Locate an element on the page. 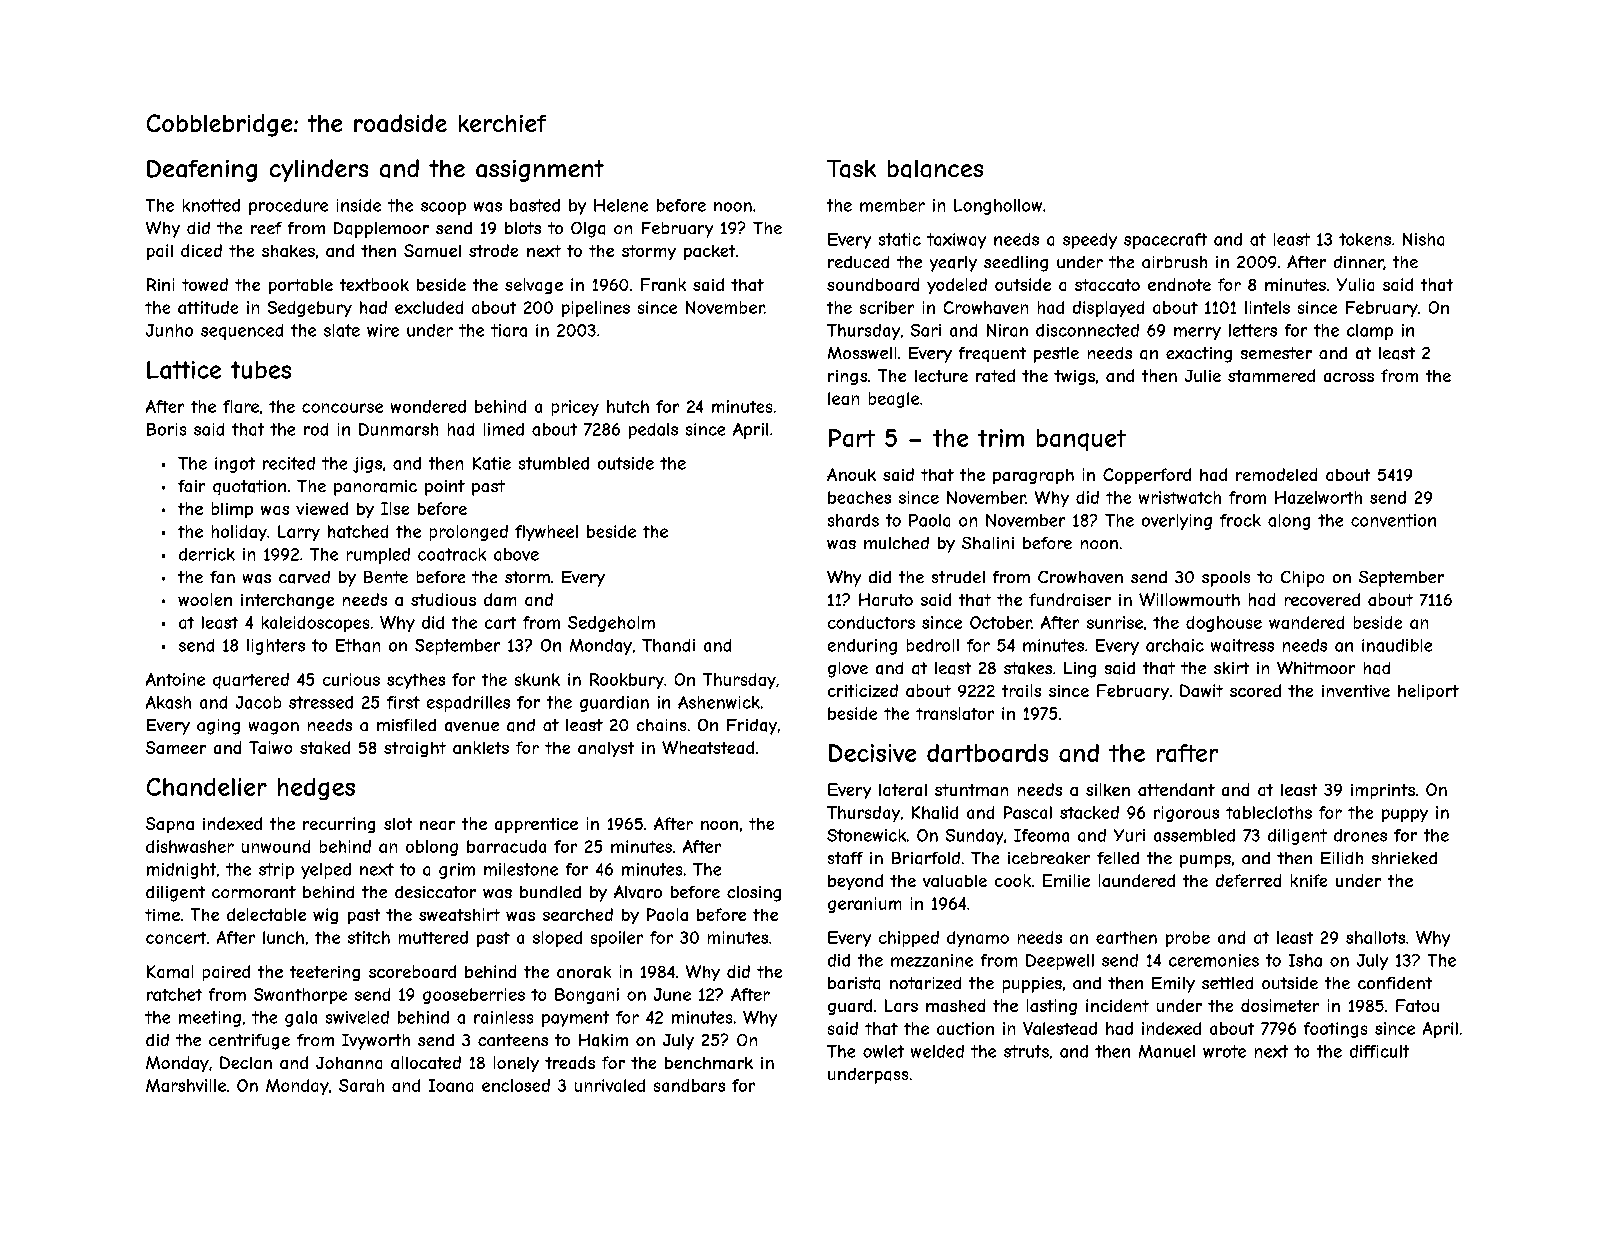 The width and height of the page is (1610, 1244). skunk is located at coordinates (537, 679).
